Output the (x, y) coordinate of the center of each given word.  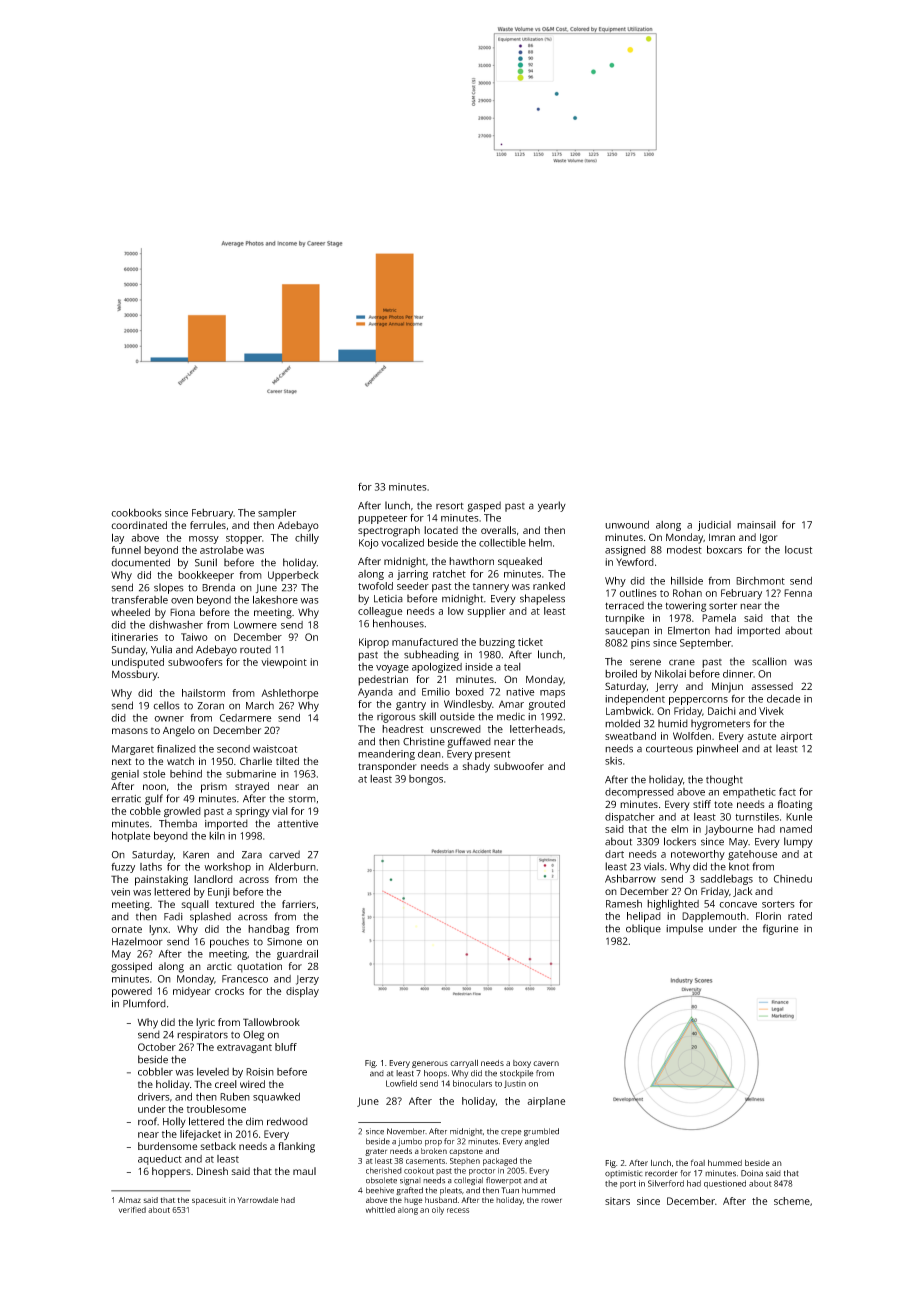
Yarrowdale (258, 1200)
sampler (277, 514)
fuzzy (123, 868)
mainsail (756, 525)
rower (551, 1200)
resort (450, 506)
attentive (297, 824)
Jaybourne (729, 830)
